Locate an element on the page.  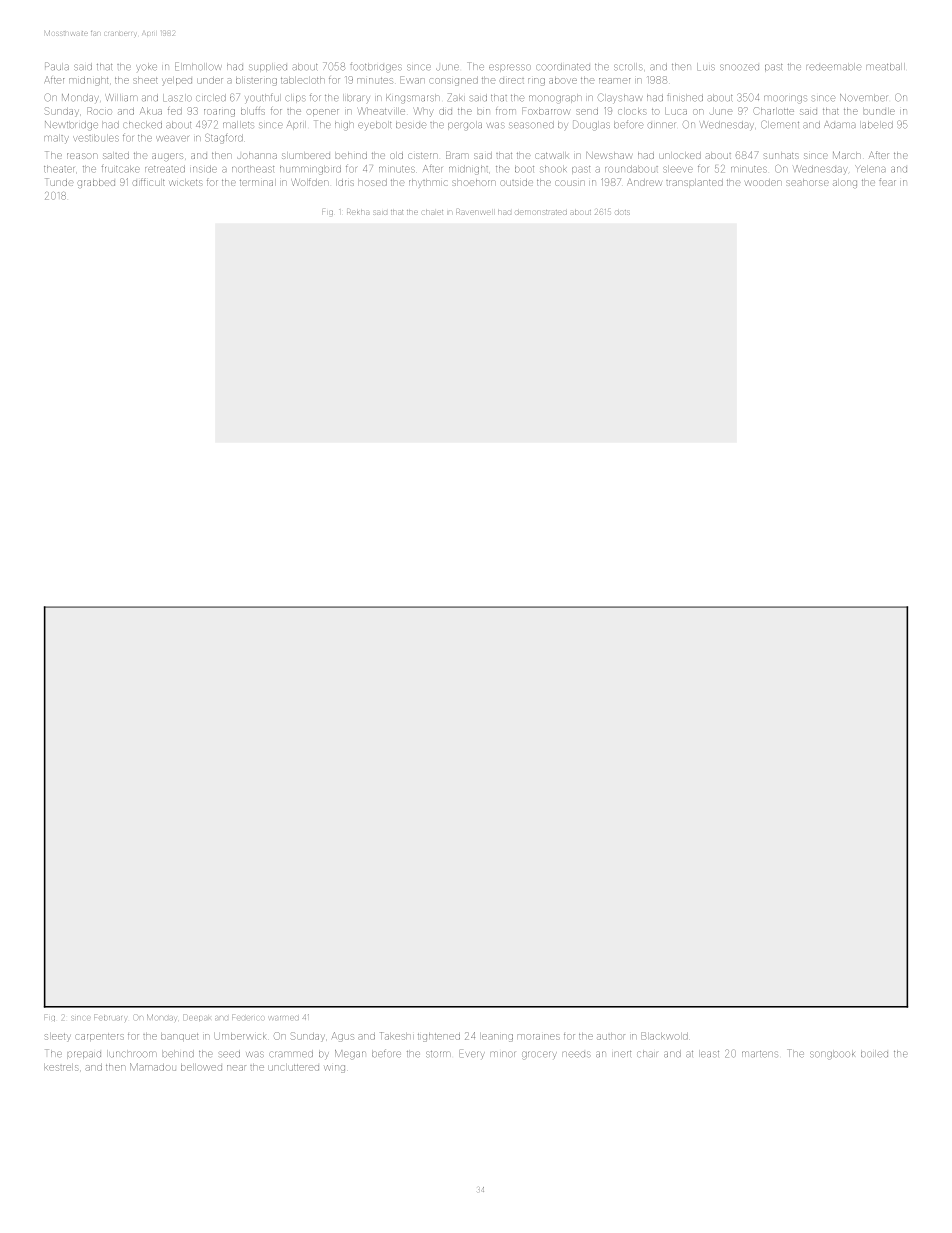
songbook is located at coordinates (832, 1054).
